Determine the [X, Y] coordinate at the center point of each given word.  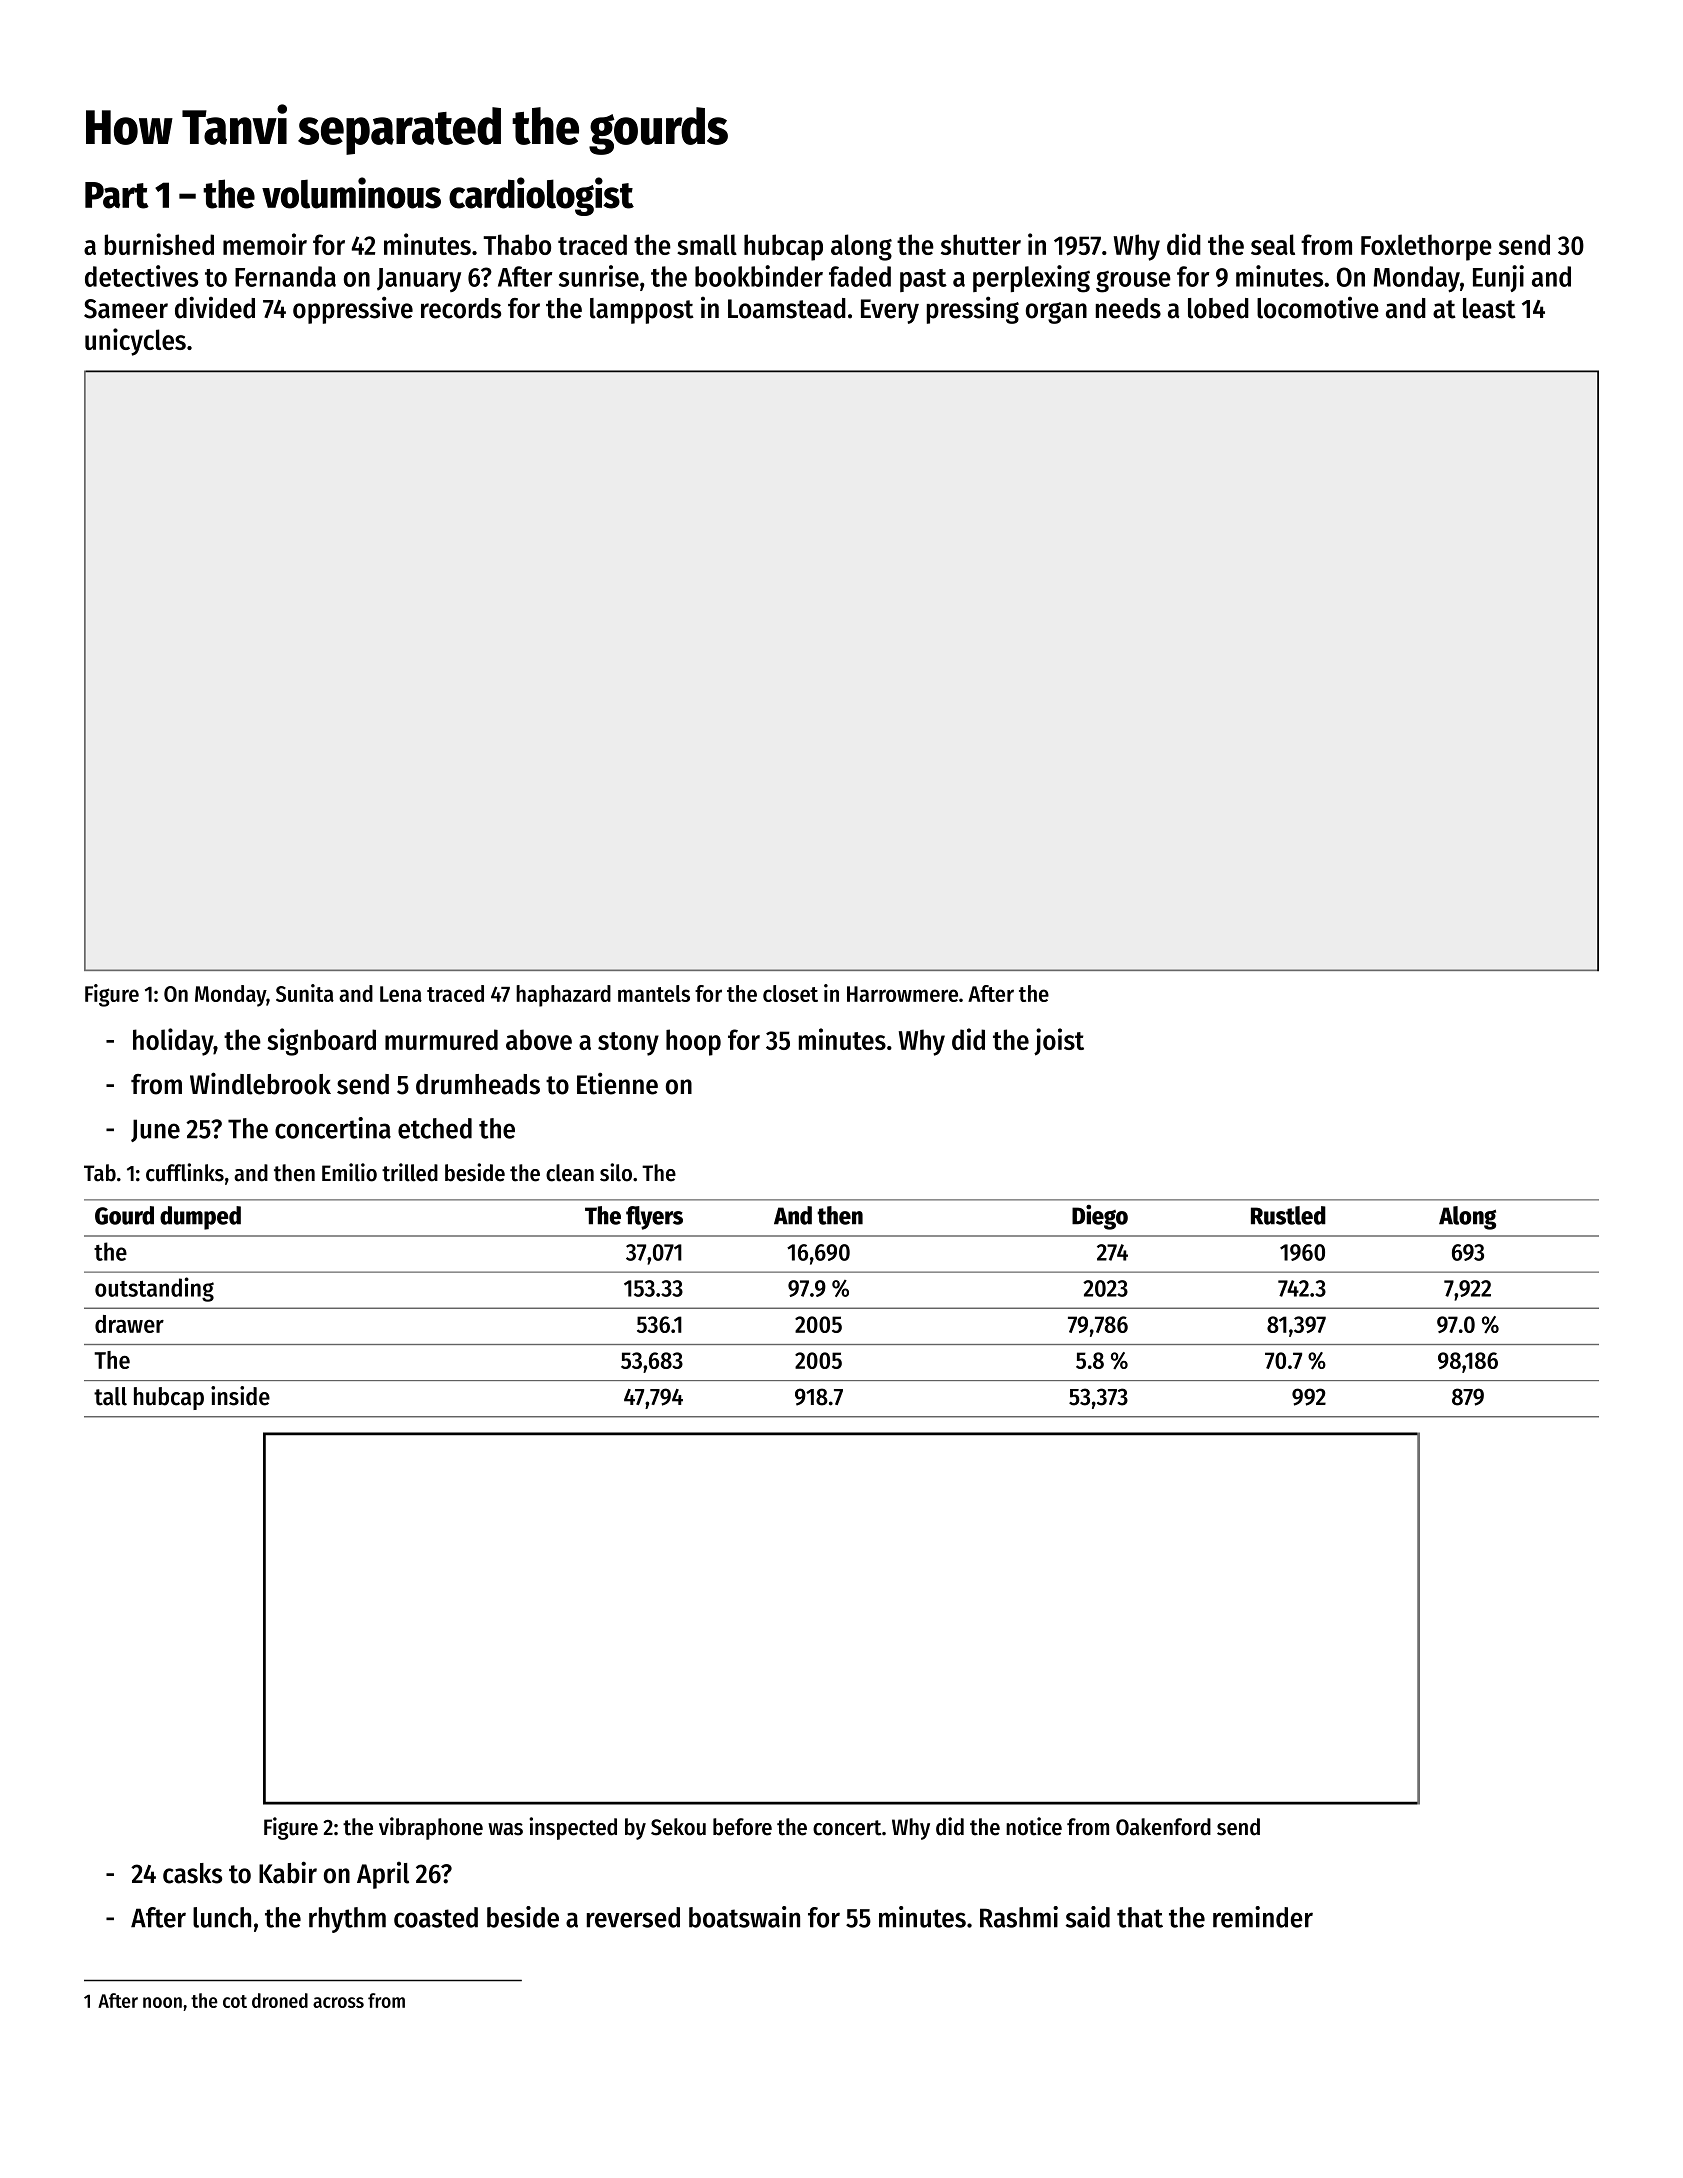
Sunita [305, 993]
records [461, 308]
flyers [654, 1218]
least [1489, 308]
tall [110, 1396]
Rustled [1288, 1215]
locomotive [1318, 307]
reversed [633, 1917]
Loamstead [787, 308]
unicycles [135, 342]
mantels [654, 993]
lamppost [642, 311]
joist [1059, 1042]
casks [192, 1873]
